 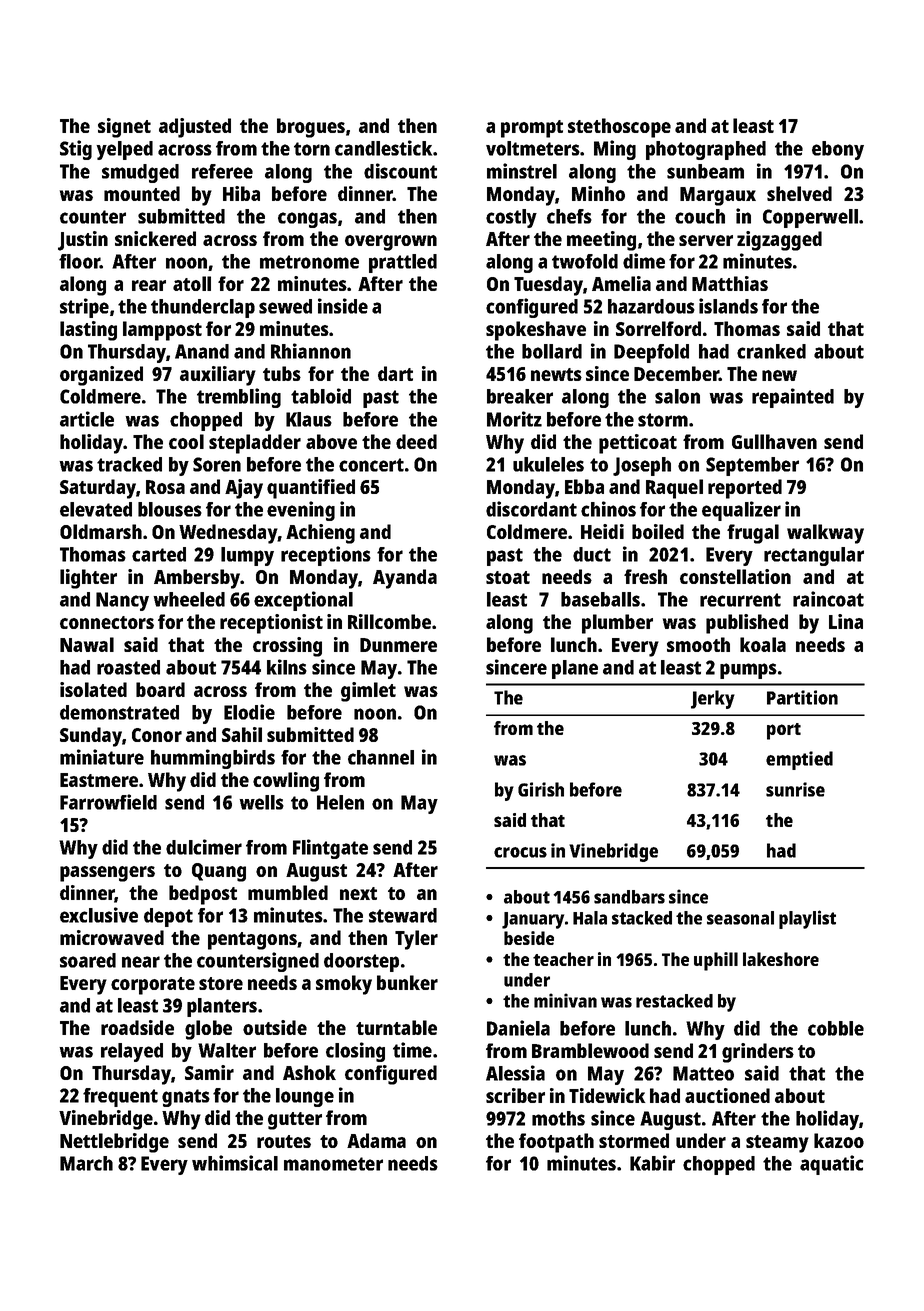 I want to click on prompt, so click(x=532, y=129).
